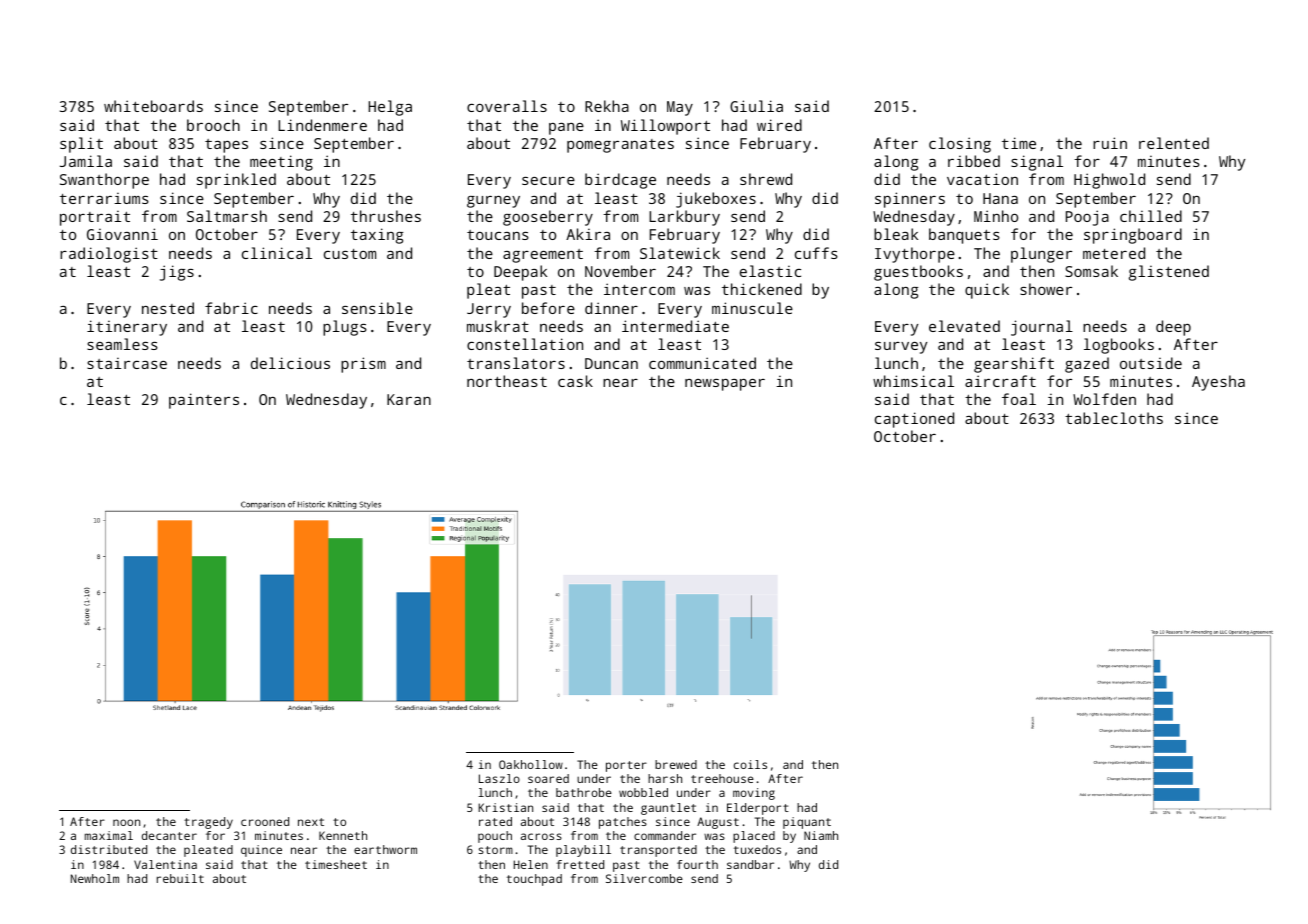 The height and width of the image is (924, 1308). Describe the element at coordinates (607, 106) in the image. I see `Rekha` at that location.
